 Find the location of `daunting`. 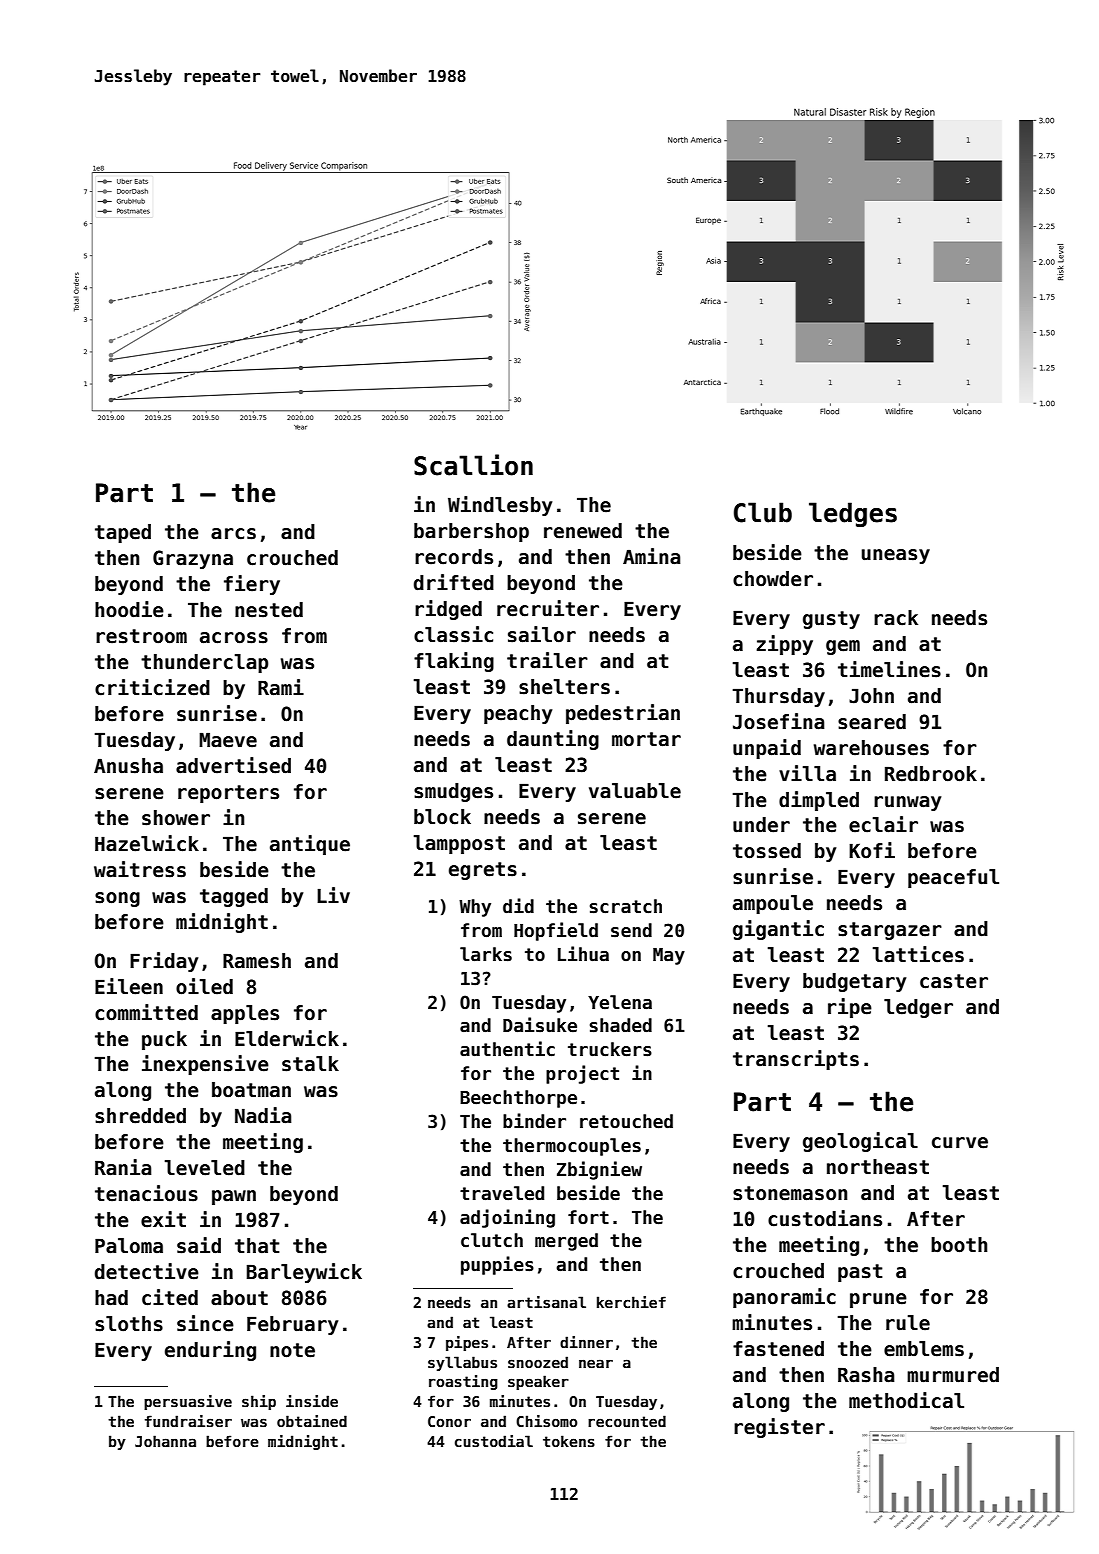

daunting is located at coordinates (553, 740).
